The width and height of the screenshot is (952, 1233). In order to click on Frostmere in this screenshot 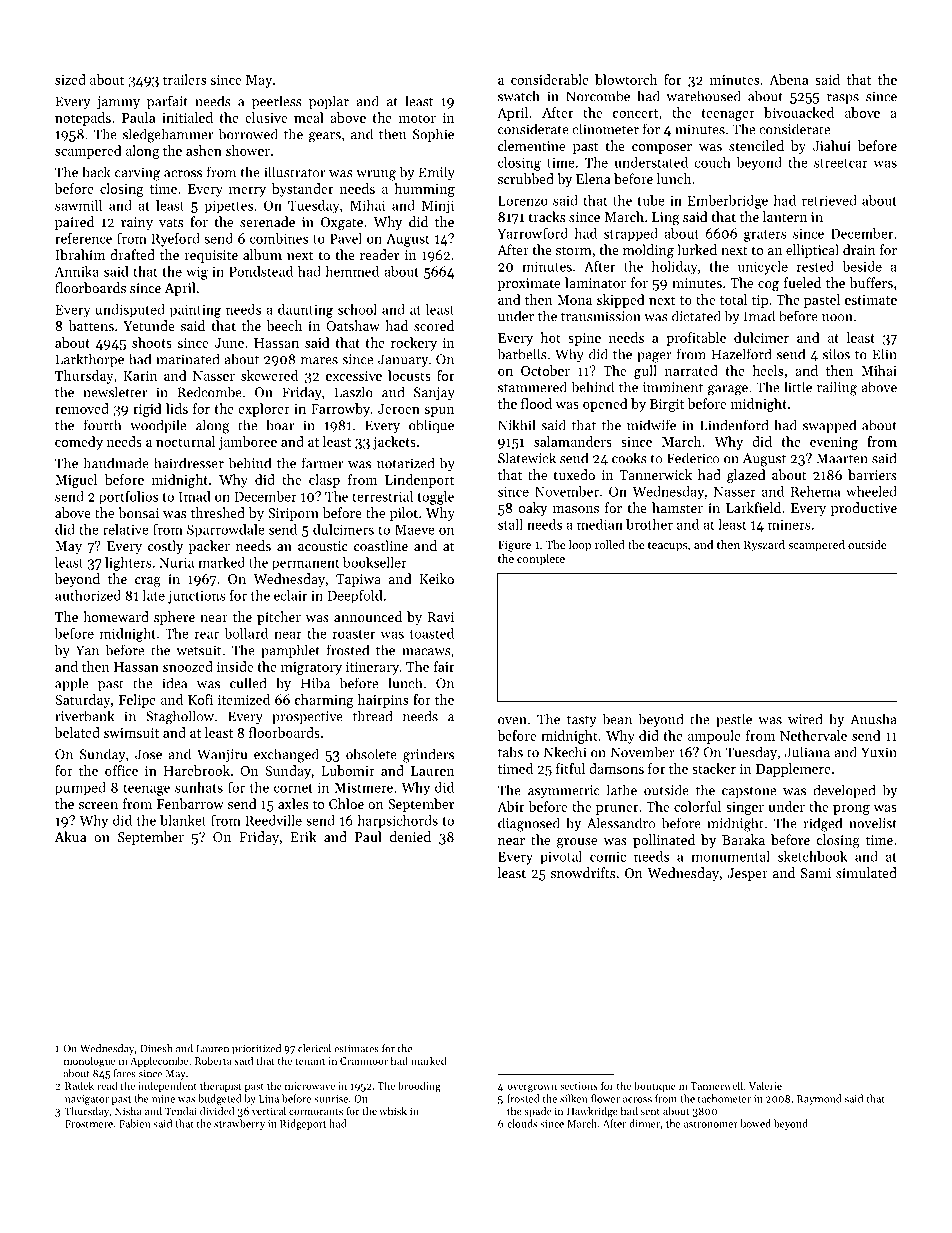, I will do `click(89, 1124)`.
